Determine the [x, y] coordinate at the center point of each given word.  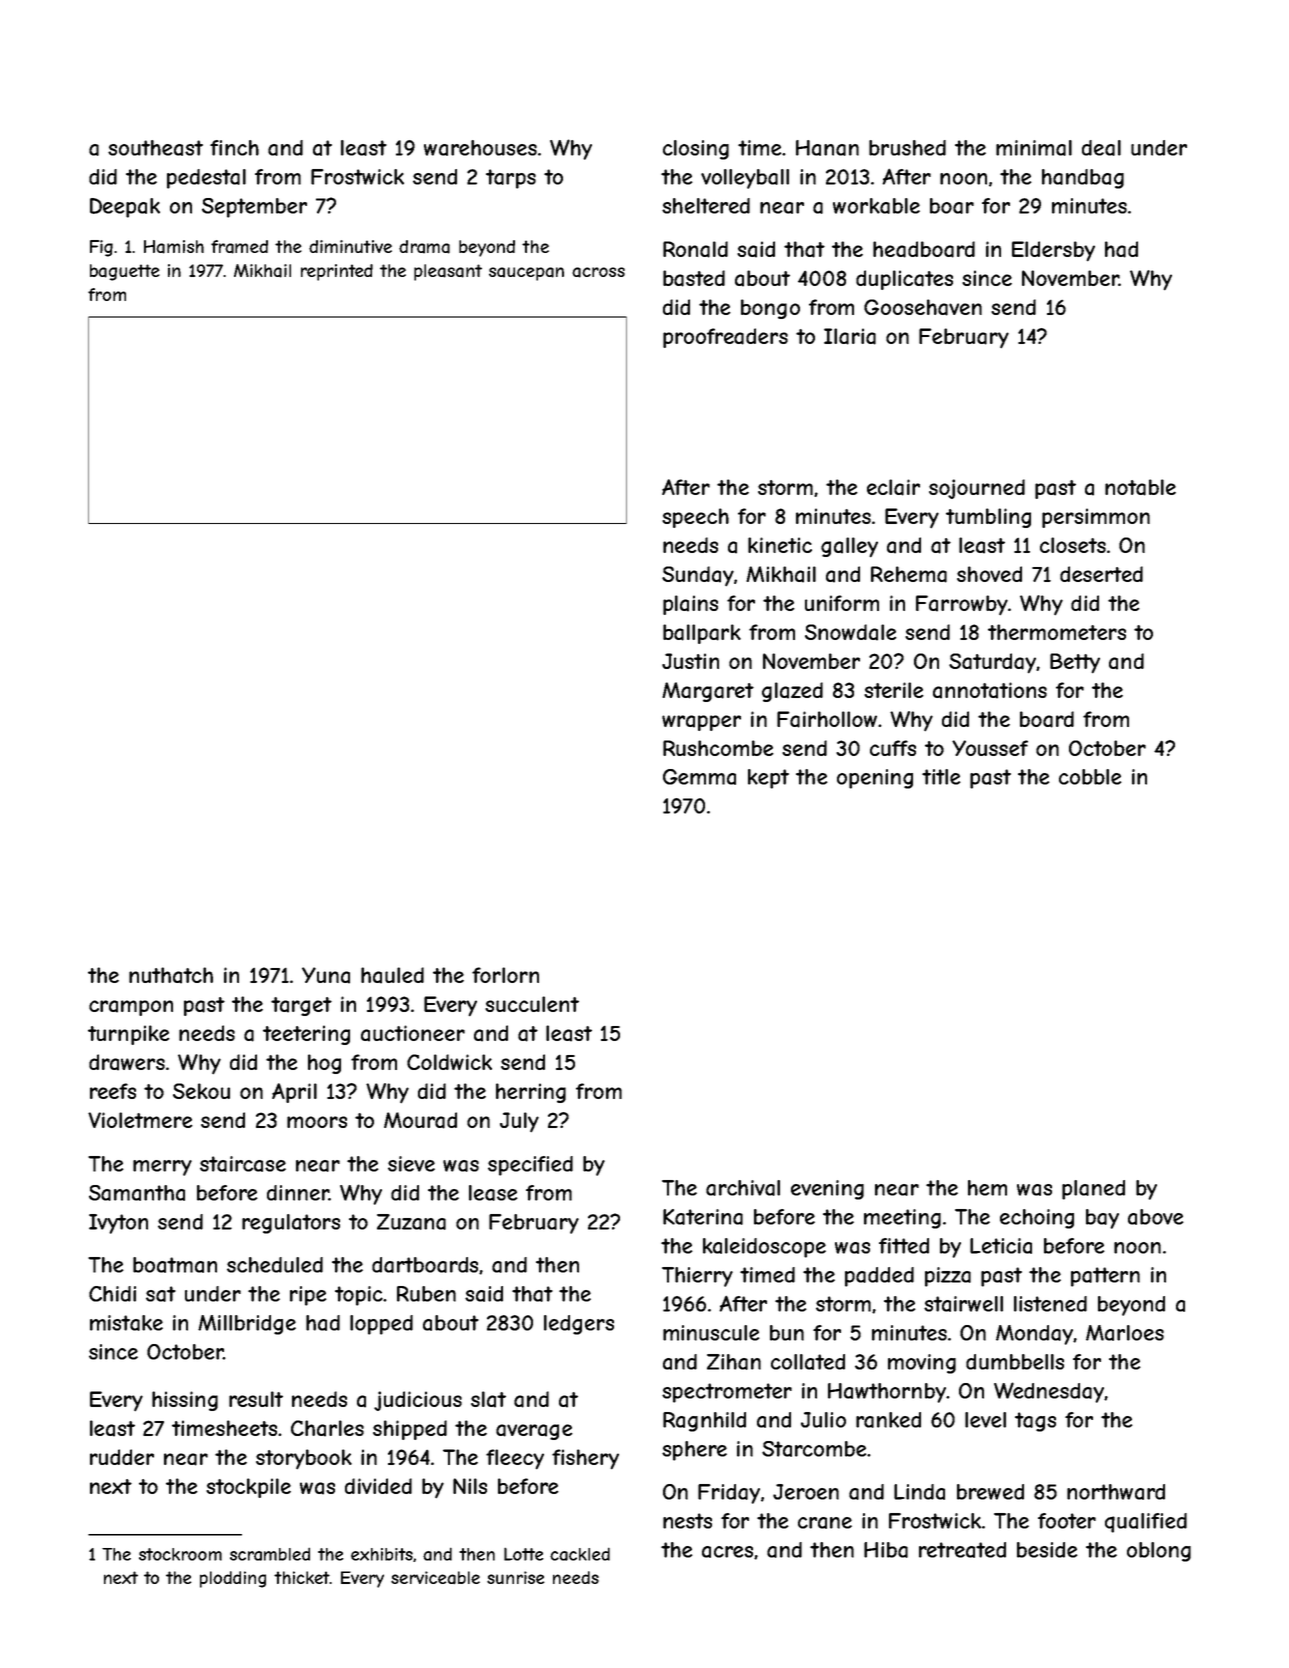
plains [690, 605]
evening [827, 1190]
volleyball [745, 179]
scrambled [270, 1554]
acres [727, 1552]
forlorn [505, 975]
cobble [1090, 777]
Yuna [326, 975]
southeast [155, 148]
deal [1101, 148]
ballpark [702, 634]
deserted [1101, 574]
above [1156, 1217]
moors [317, 1122]
